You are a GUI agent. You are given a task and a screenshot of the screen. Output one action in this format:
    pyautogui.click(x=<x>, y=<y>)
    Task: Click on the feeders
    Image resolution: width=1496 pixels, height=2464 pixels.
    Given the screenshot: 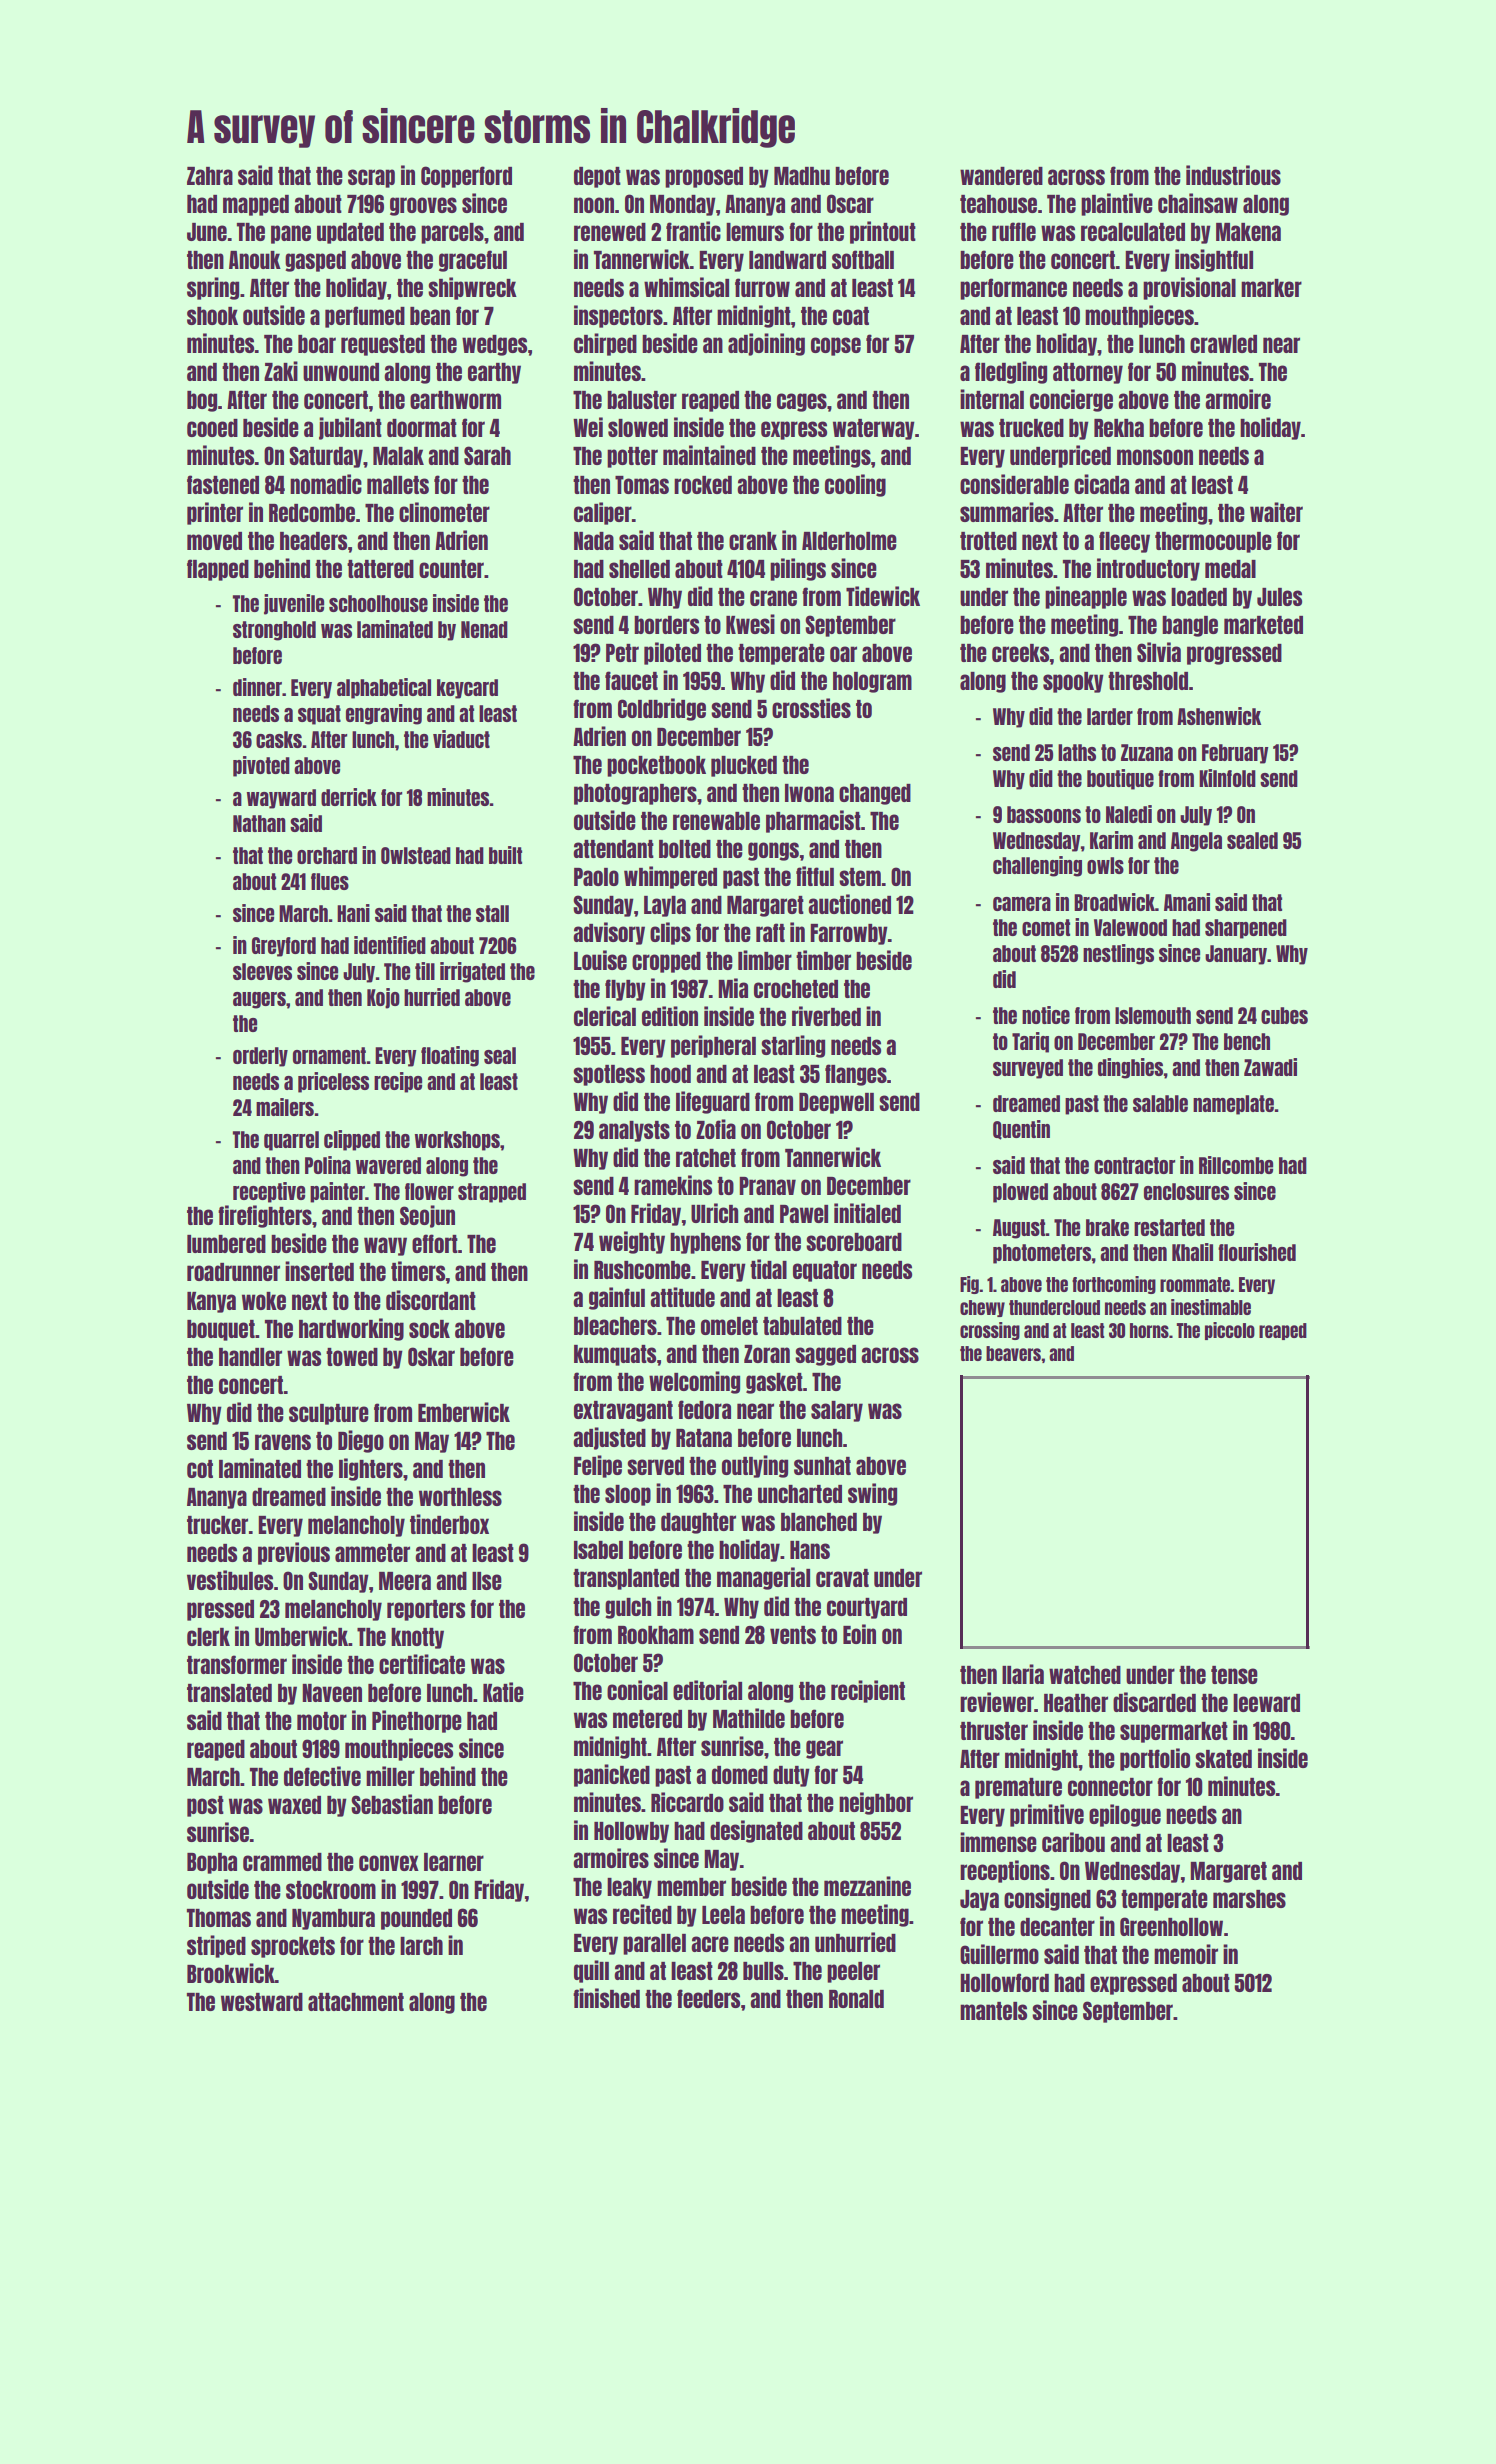 What is the action you would take?
    pyautogui.click(x=708, y=1998)
